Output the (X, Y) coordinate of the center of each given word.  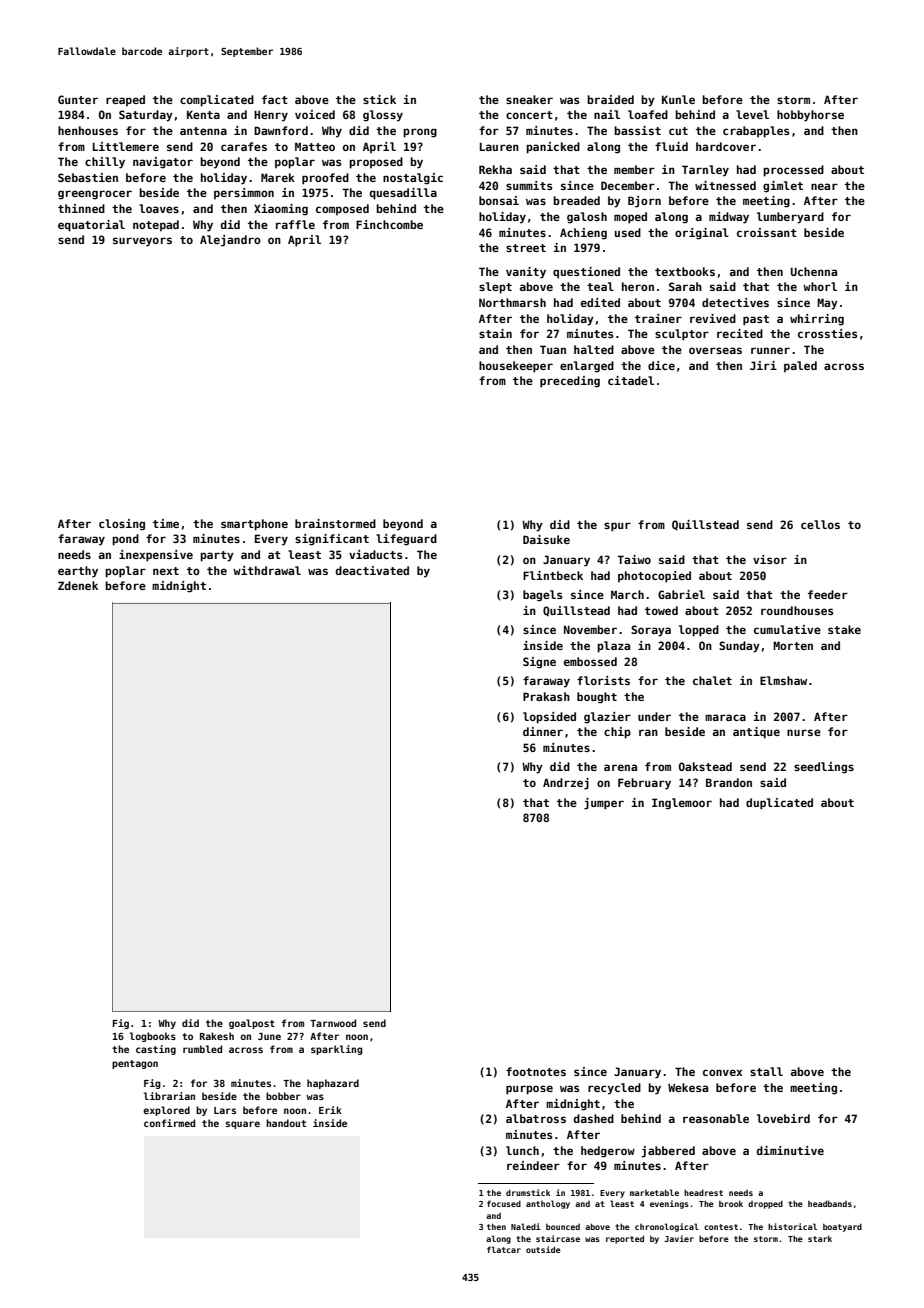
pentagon (135, 1064)
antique (756, 733)
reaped (125, 100)
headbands (830, 1203)
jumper (604, 804)
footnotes (536, 1071)
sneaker (529, 99)
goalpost (252, 1024)
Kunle (678, 99)
